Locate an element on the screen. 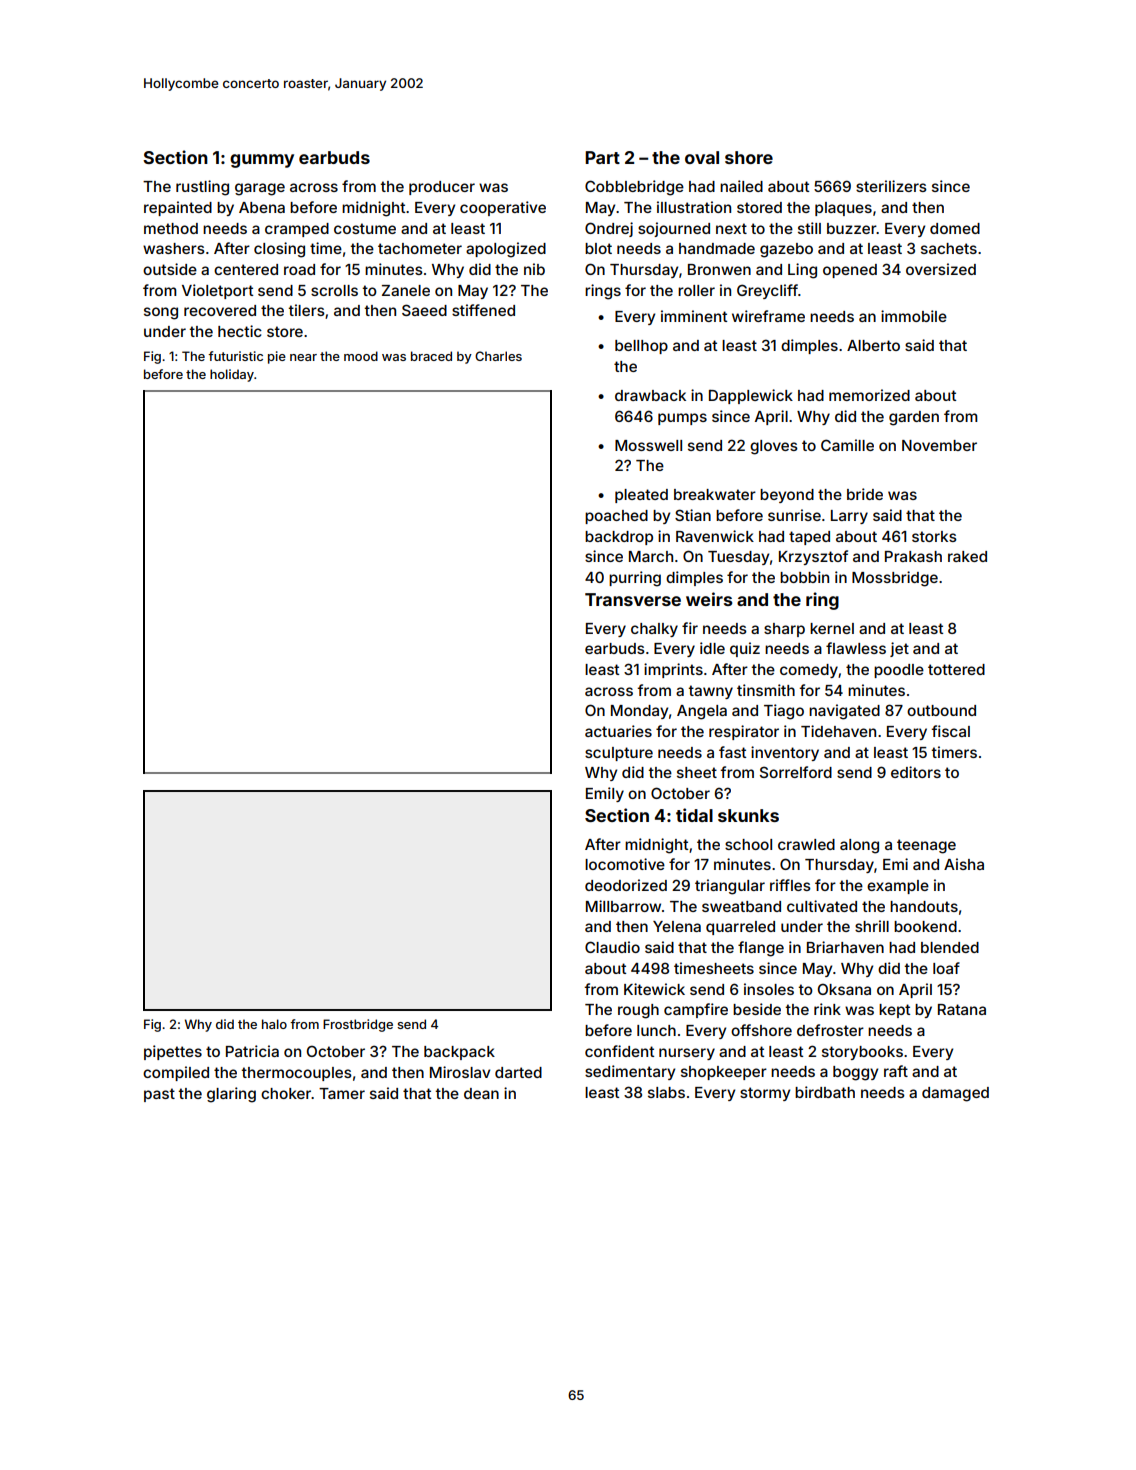  pipettes is located at coordinates (173, 1052).
